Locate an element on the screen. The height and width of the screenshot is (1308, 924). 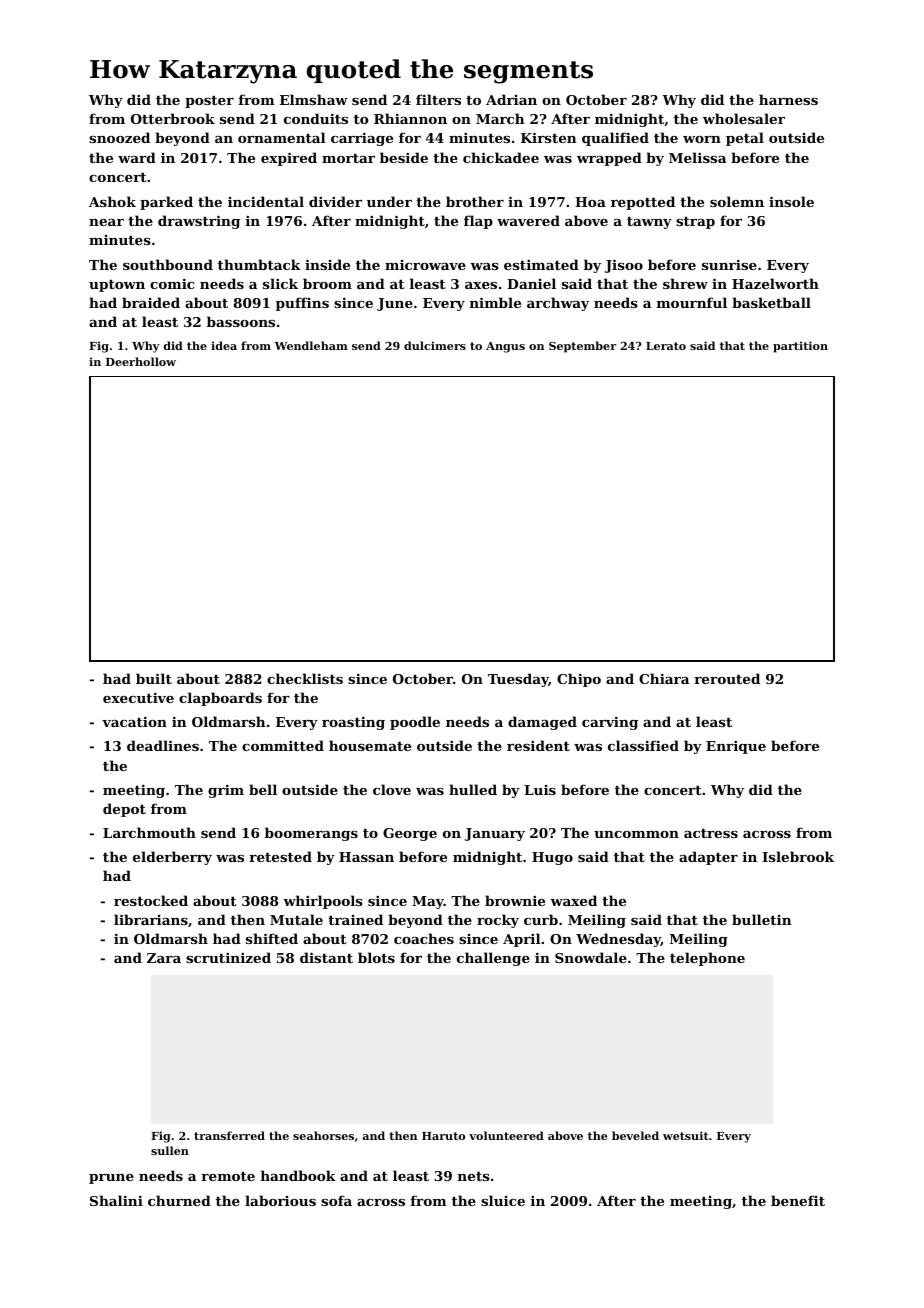
September is located at coordinates (582, 347).
